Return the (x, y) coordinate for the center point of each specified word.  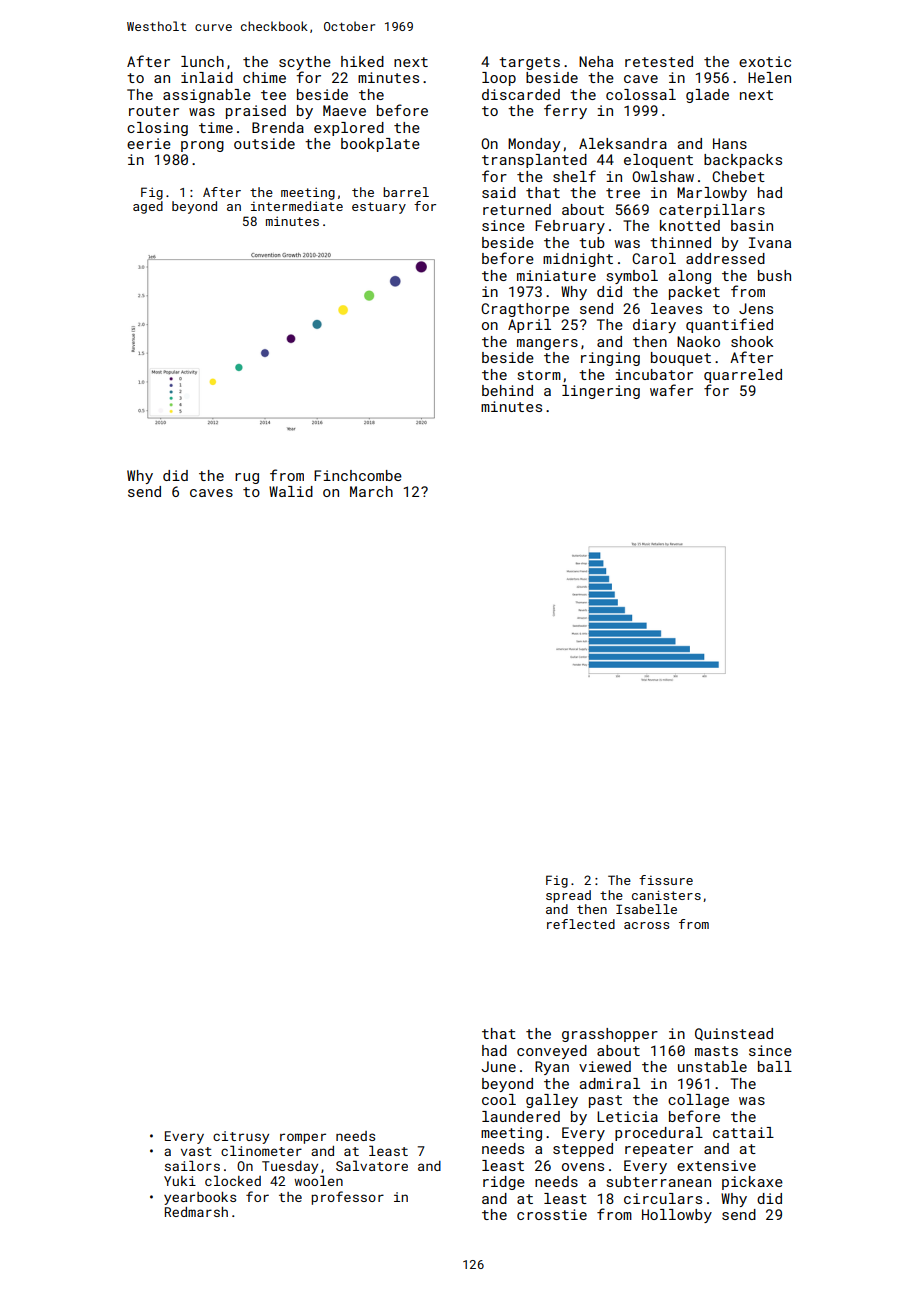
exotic (765, 61)
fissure (666, 880)
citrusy (241, 1137)
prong (202, 146)
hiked (362, 61)
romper (303, 1138)
